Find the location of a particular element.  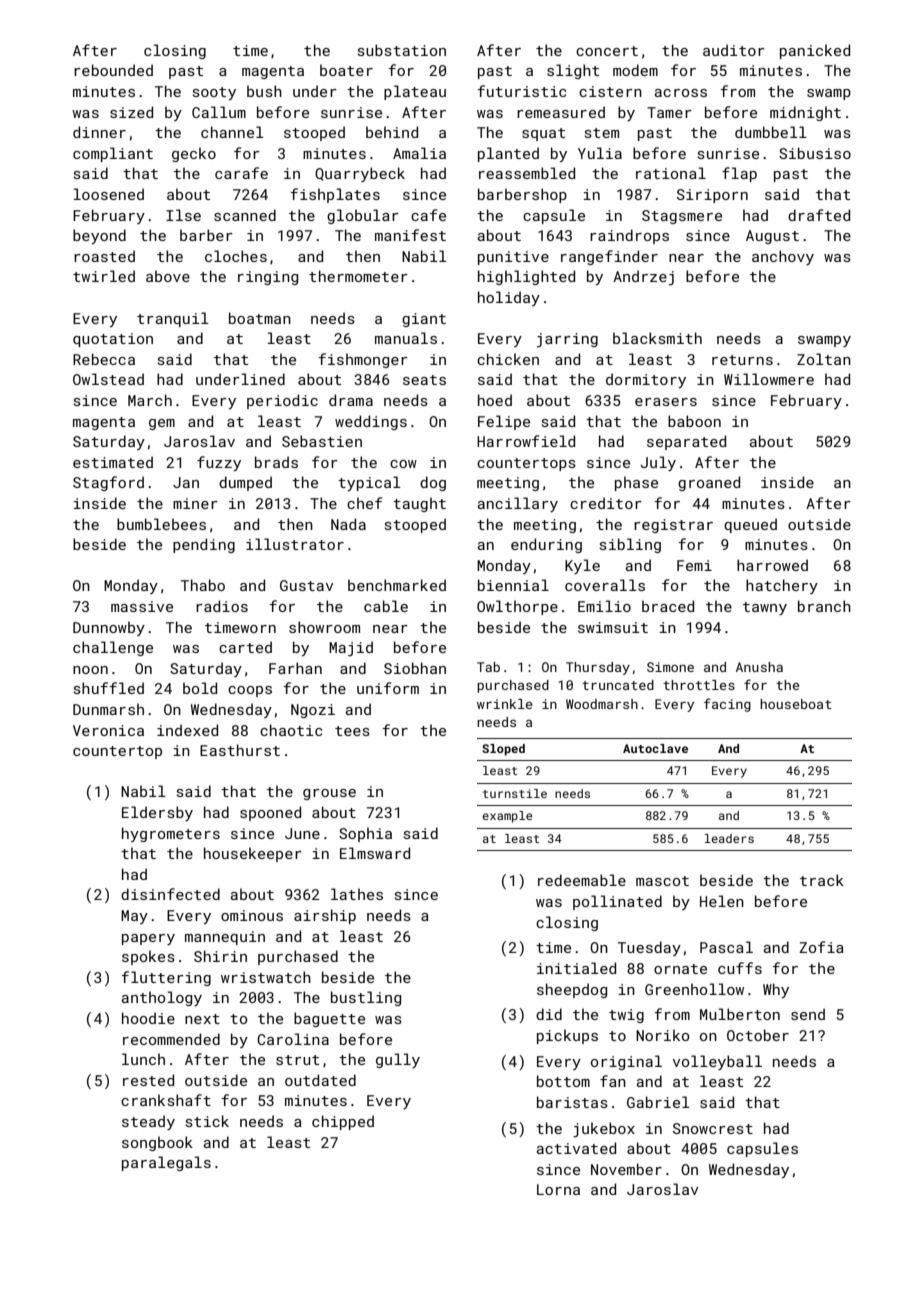

wristwatch is located at coordinates (266, 977).
